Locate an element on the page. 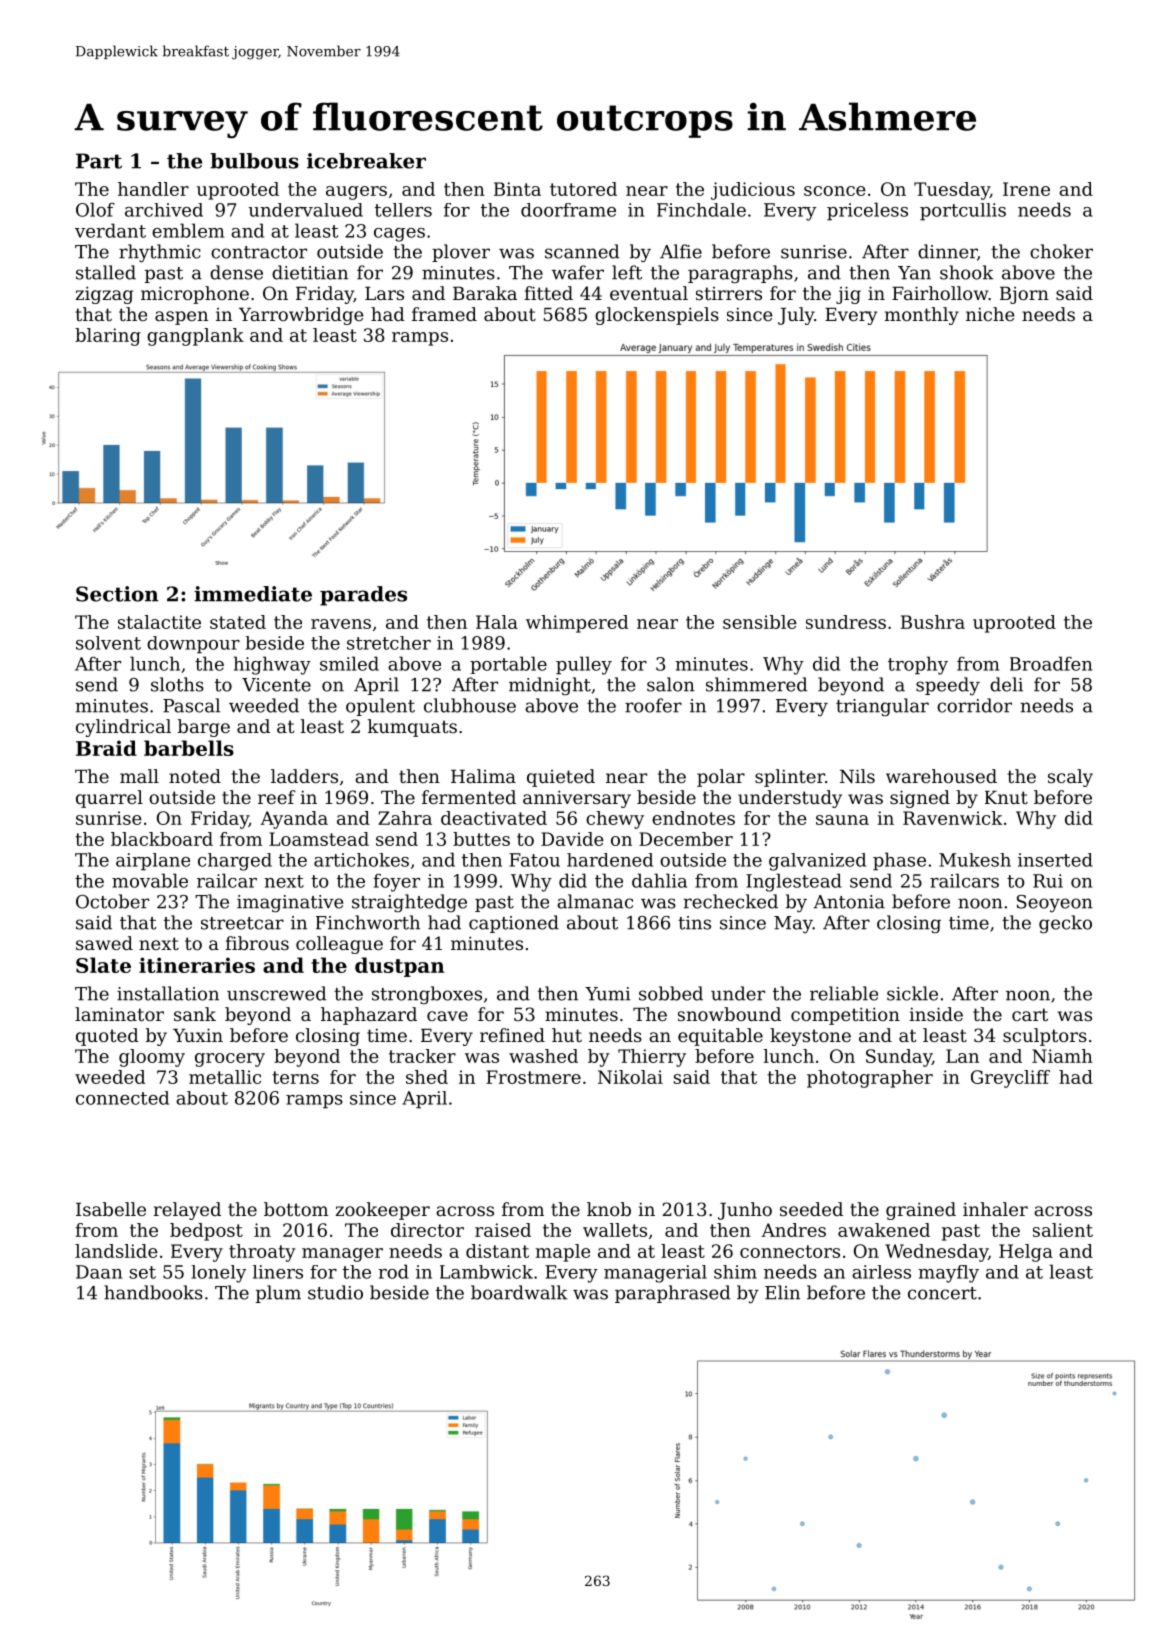 Image resolution: width=1168 pixels, height=1652 pixels. icebreaker is located at coordinates (366, 161).
